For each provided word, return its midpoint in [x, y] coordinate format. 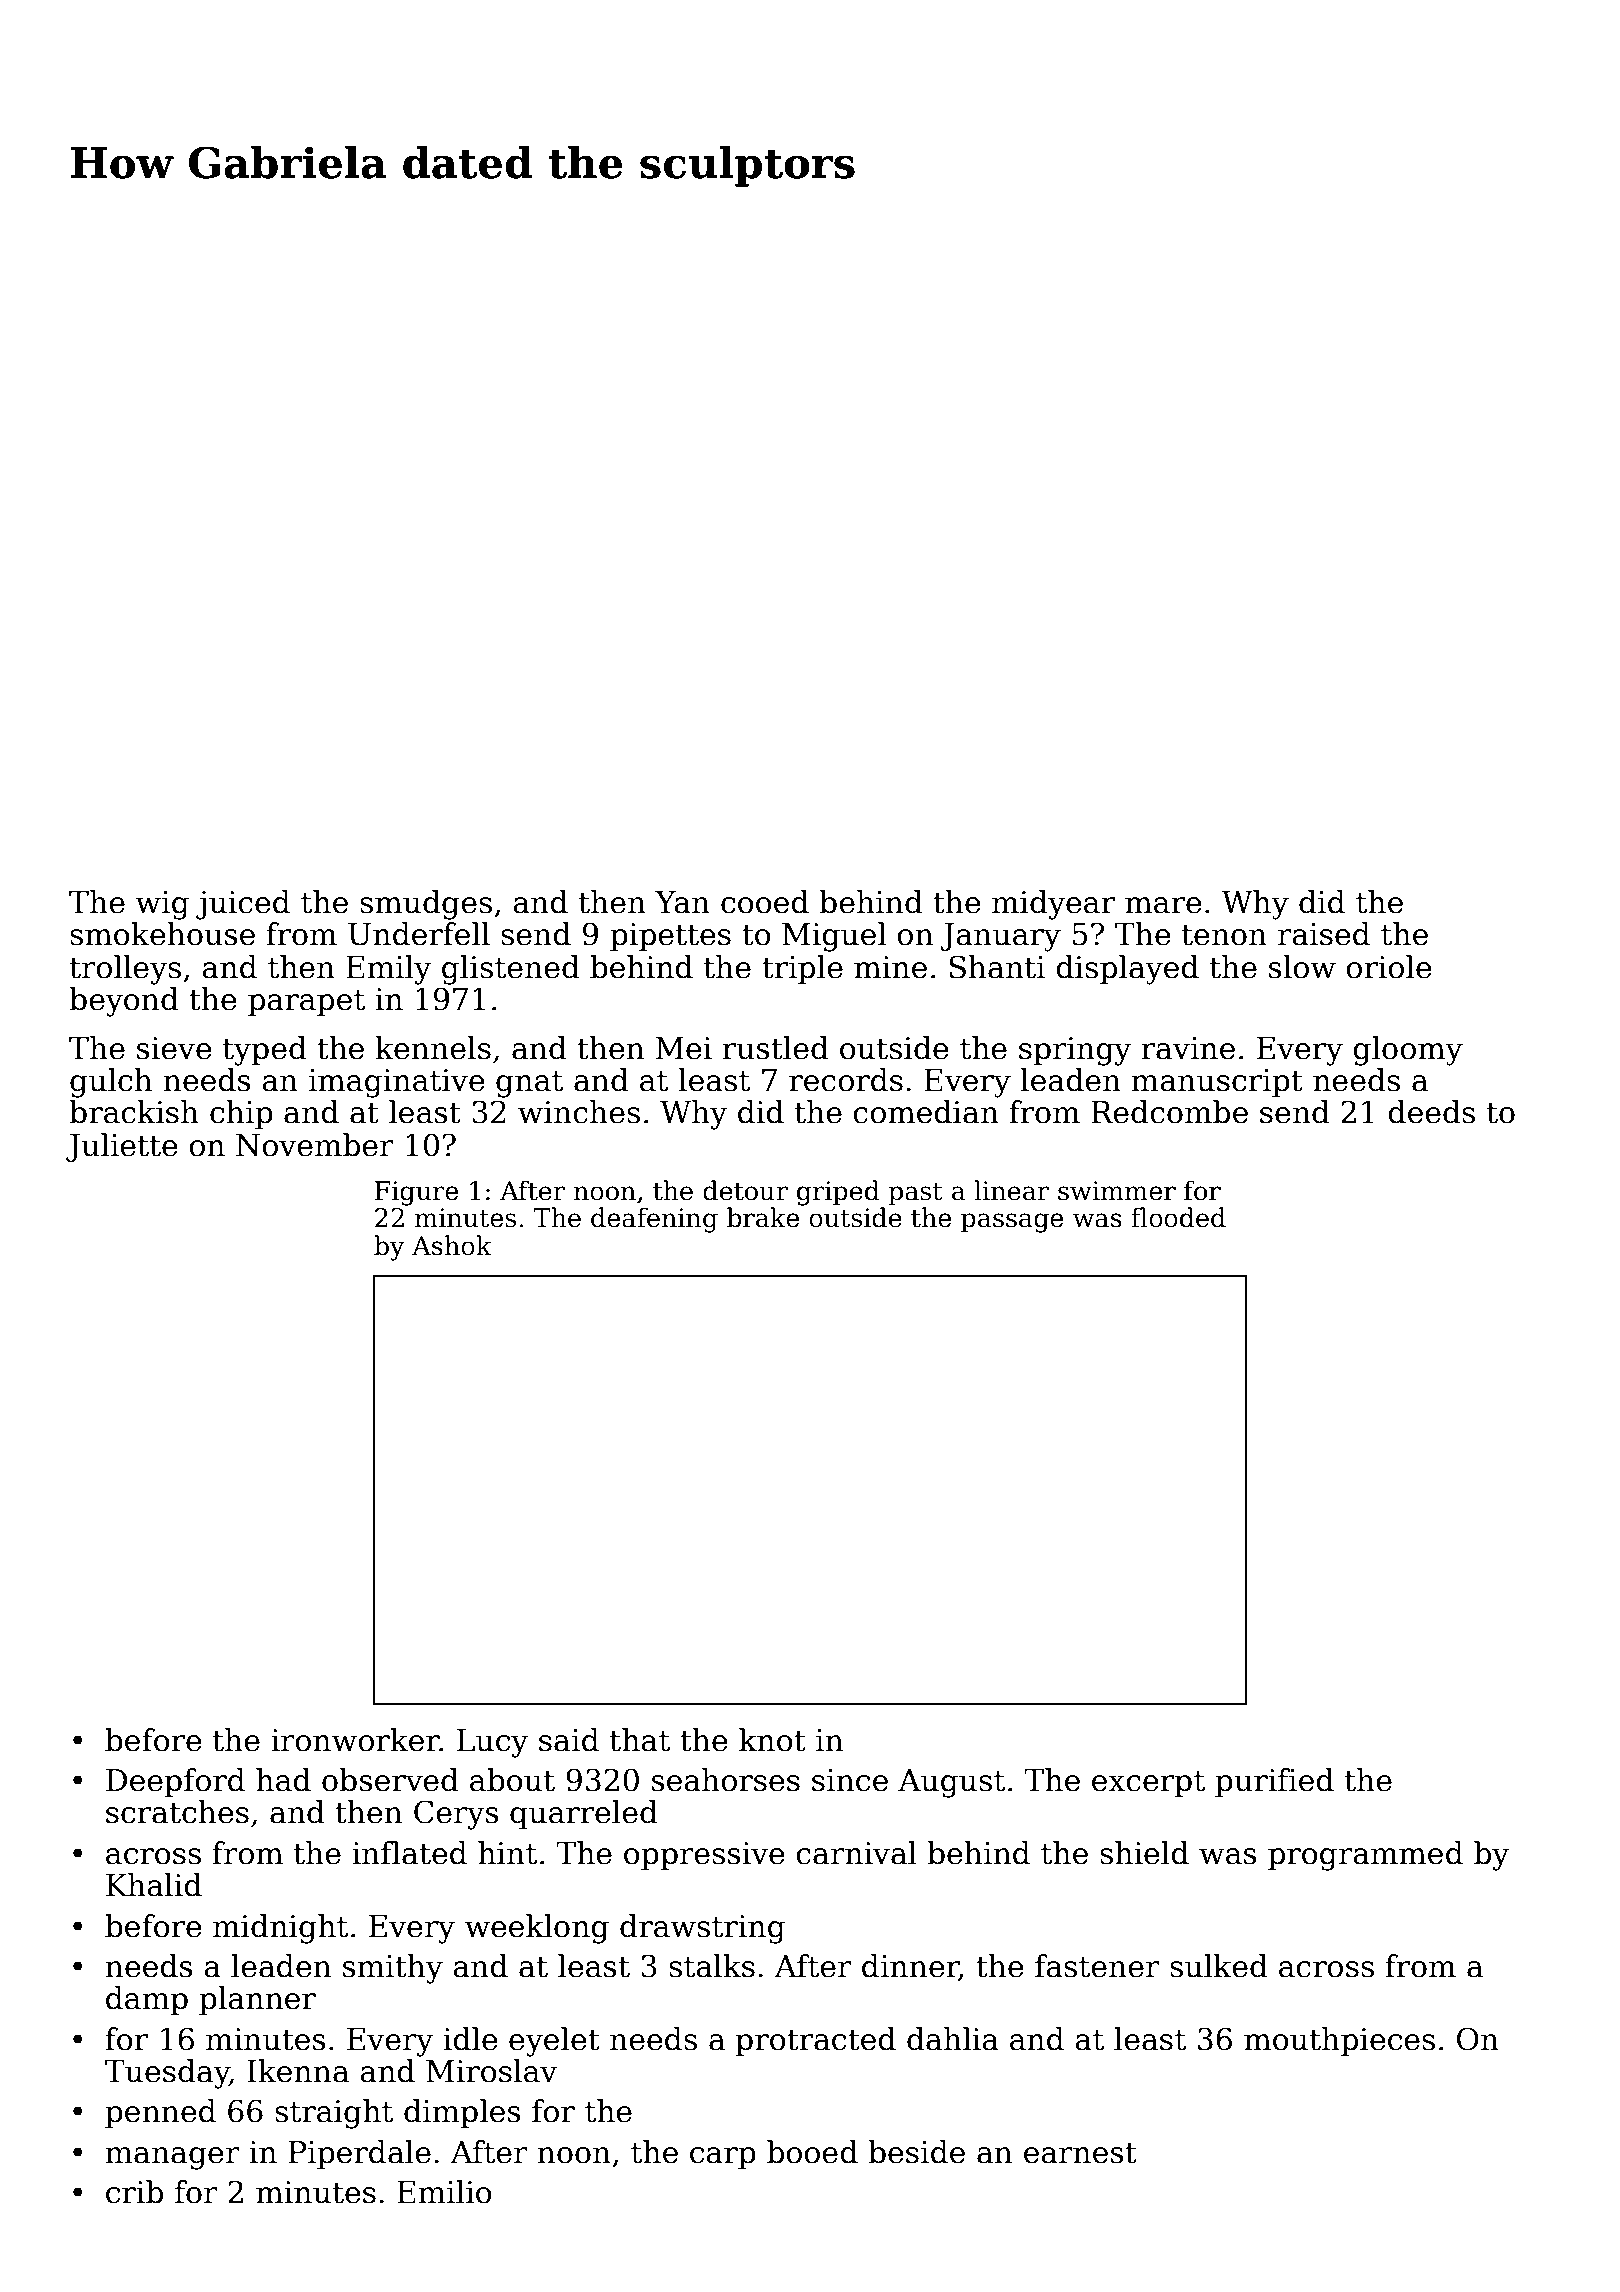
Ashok [452, 1245]
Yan [682, 902]
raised [1324, 934]
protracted [816, 2041]
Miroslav [492, 2071]
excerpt [1148, 1784]
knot [772, 1740]
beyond [124, 1002]
